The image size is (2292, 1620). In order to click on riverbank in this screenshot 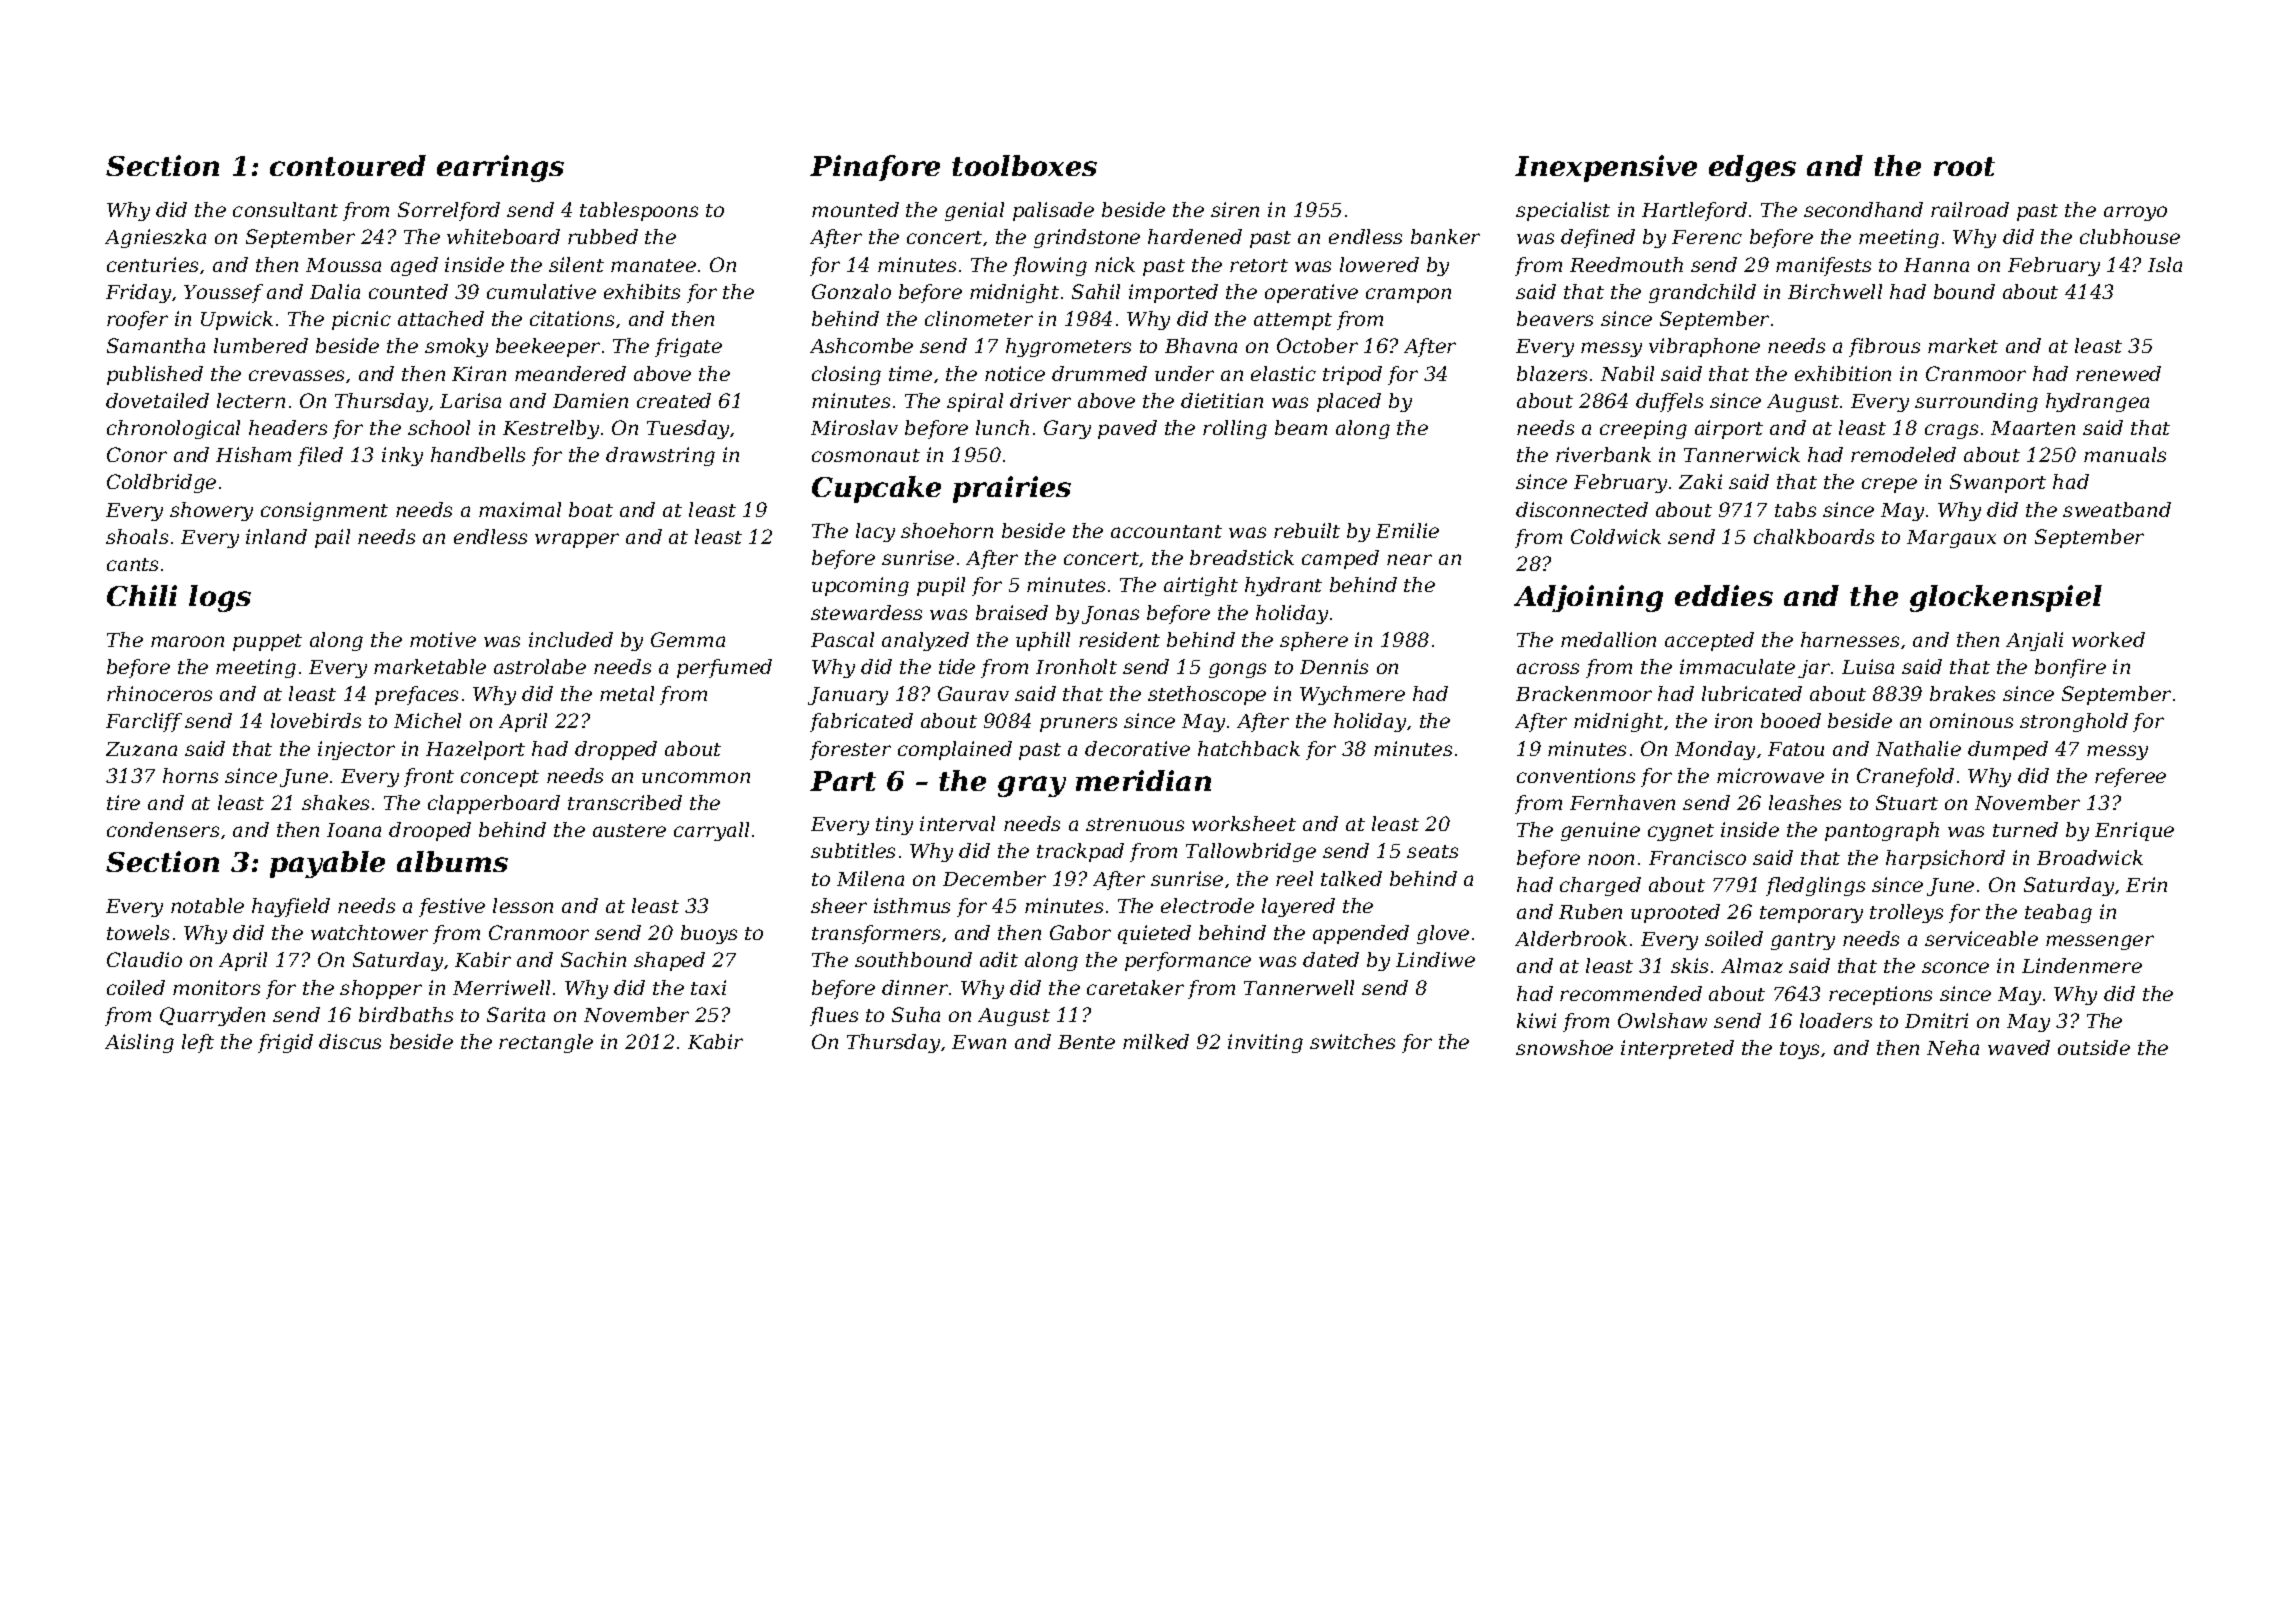, I will do `click(1603, 454)`.
